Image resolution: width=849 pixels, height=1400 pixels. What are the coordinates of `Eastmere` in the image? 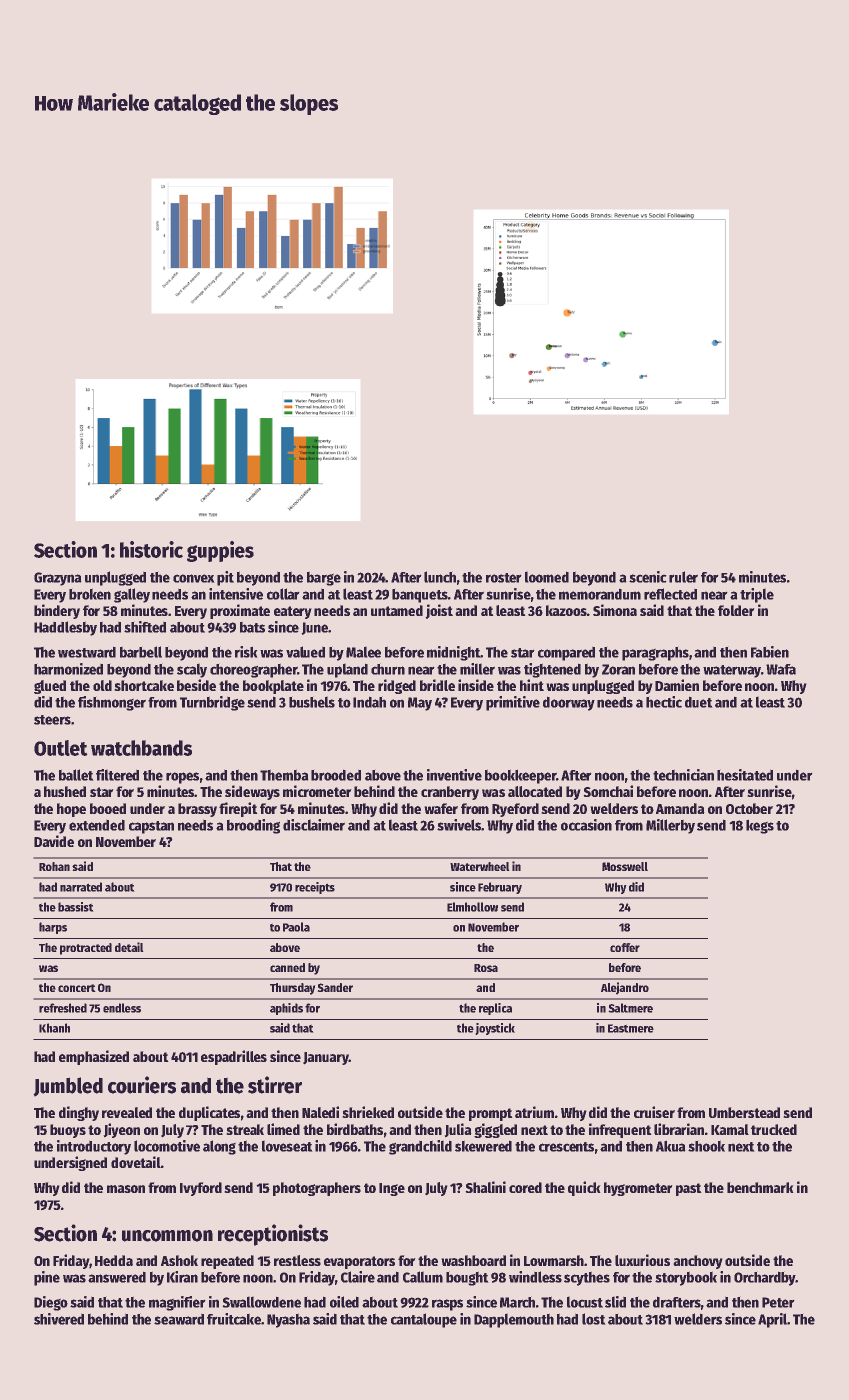 It's located at (631, 1028).
